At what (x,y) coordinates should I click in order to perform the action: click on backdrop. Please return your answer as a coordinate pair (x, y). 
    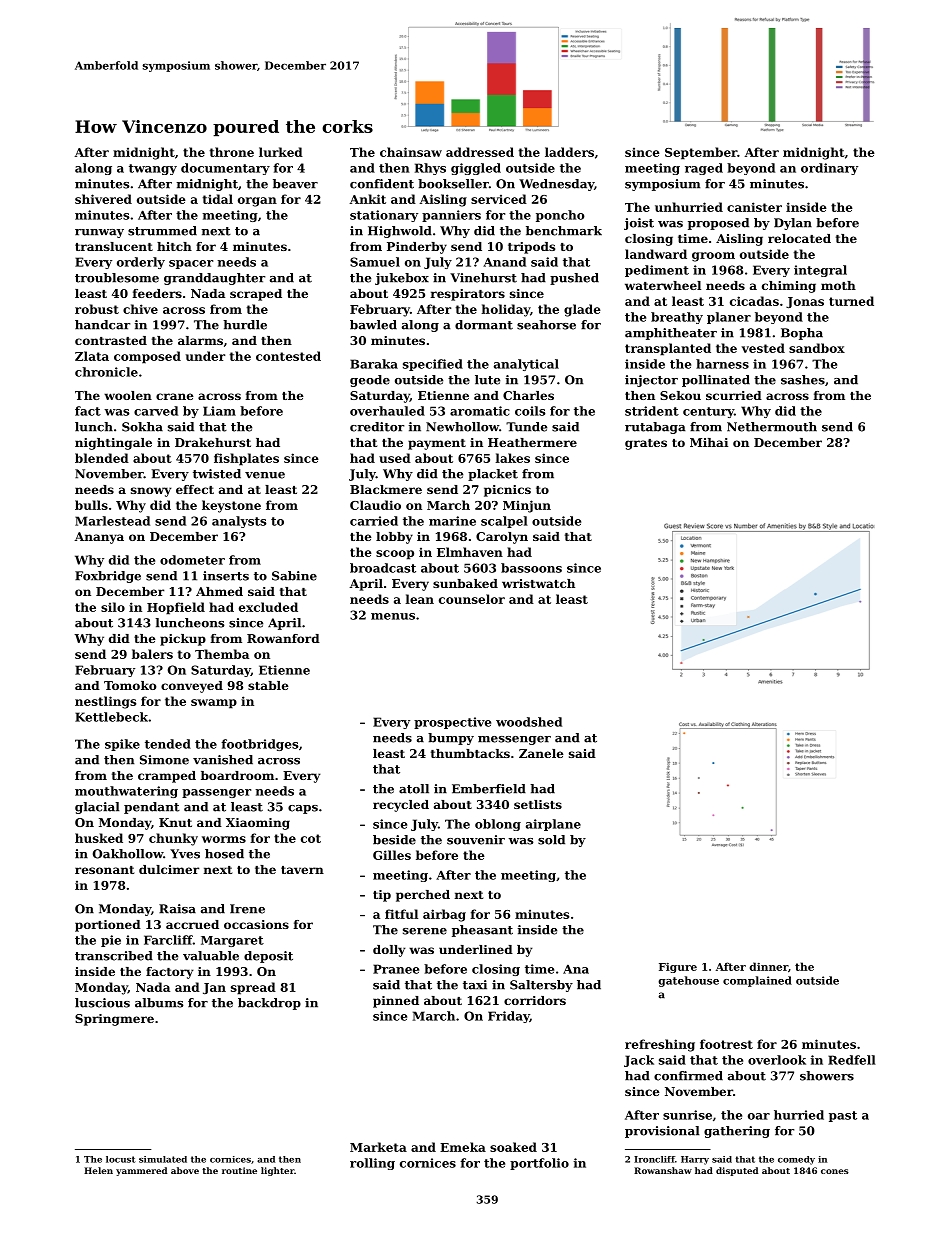
    Looking at the image, I should click on (269, 1004).
